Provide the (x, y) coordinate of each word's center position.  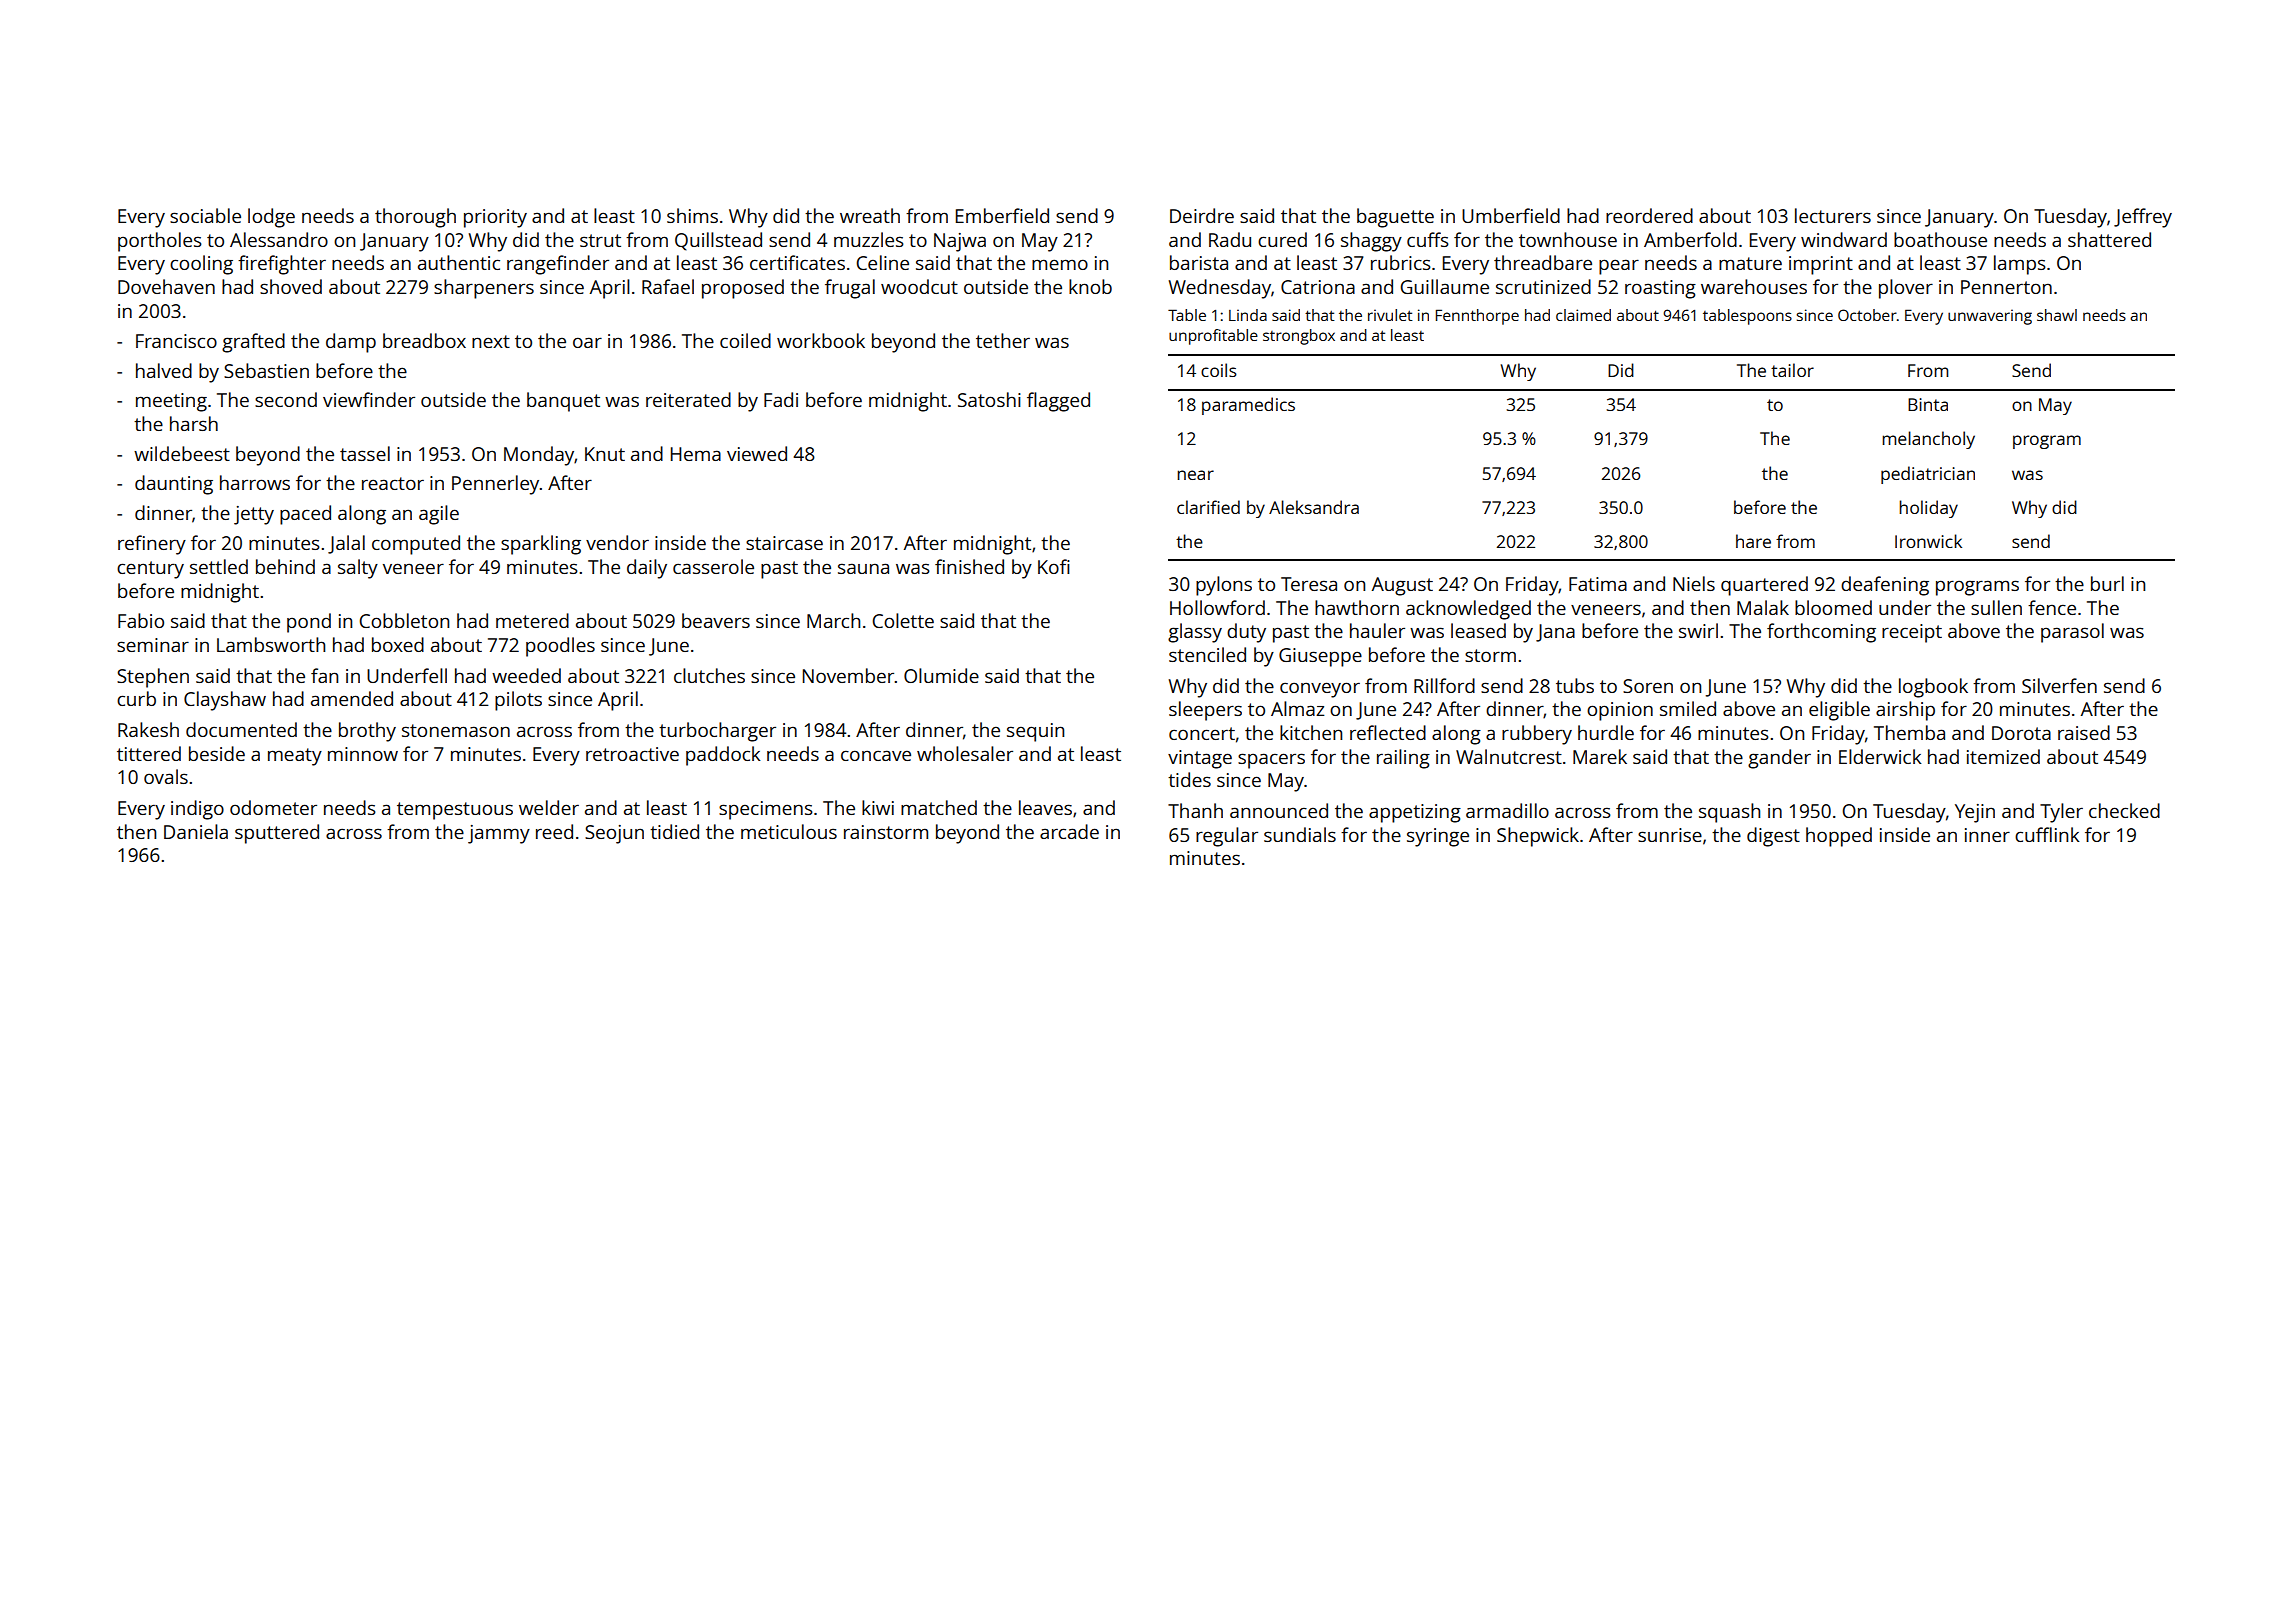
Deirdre (1202, 215)
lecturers (1833, 215)
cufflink (2047, 834)
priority (495, 218)
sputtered (277, 834)
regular (1227, 837)
